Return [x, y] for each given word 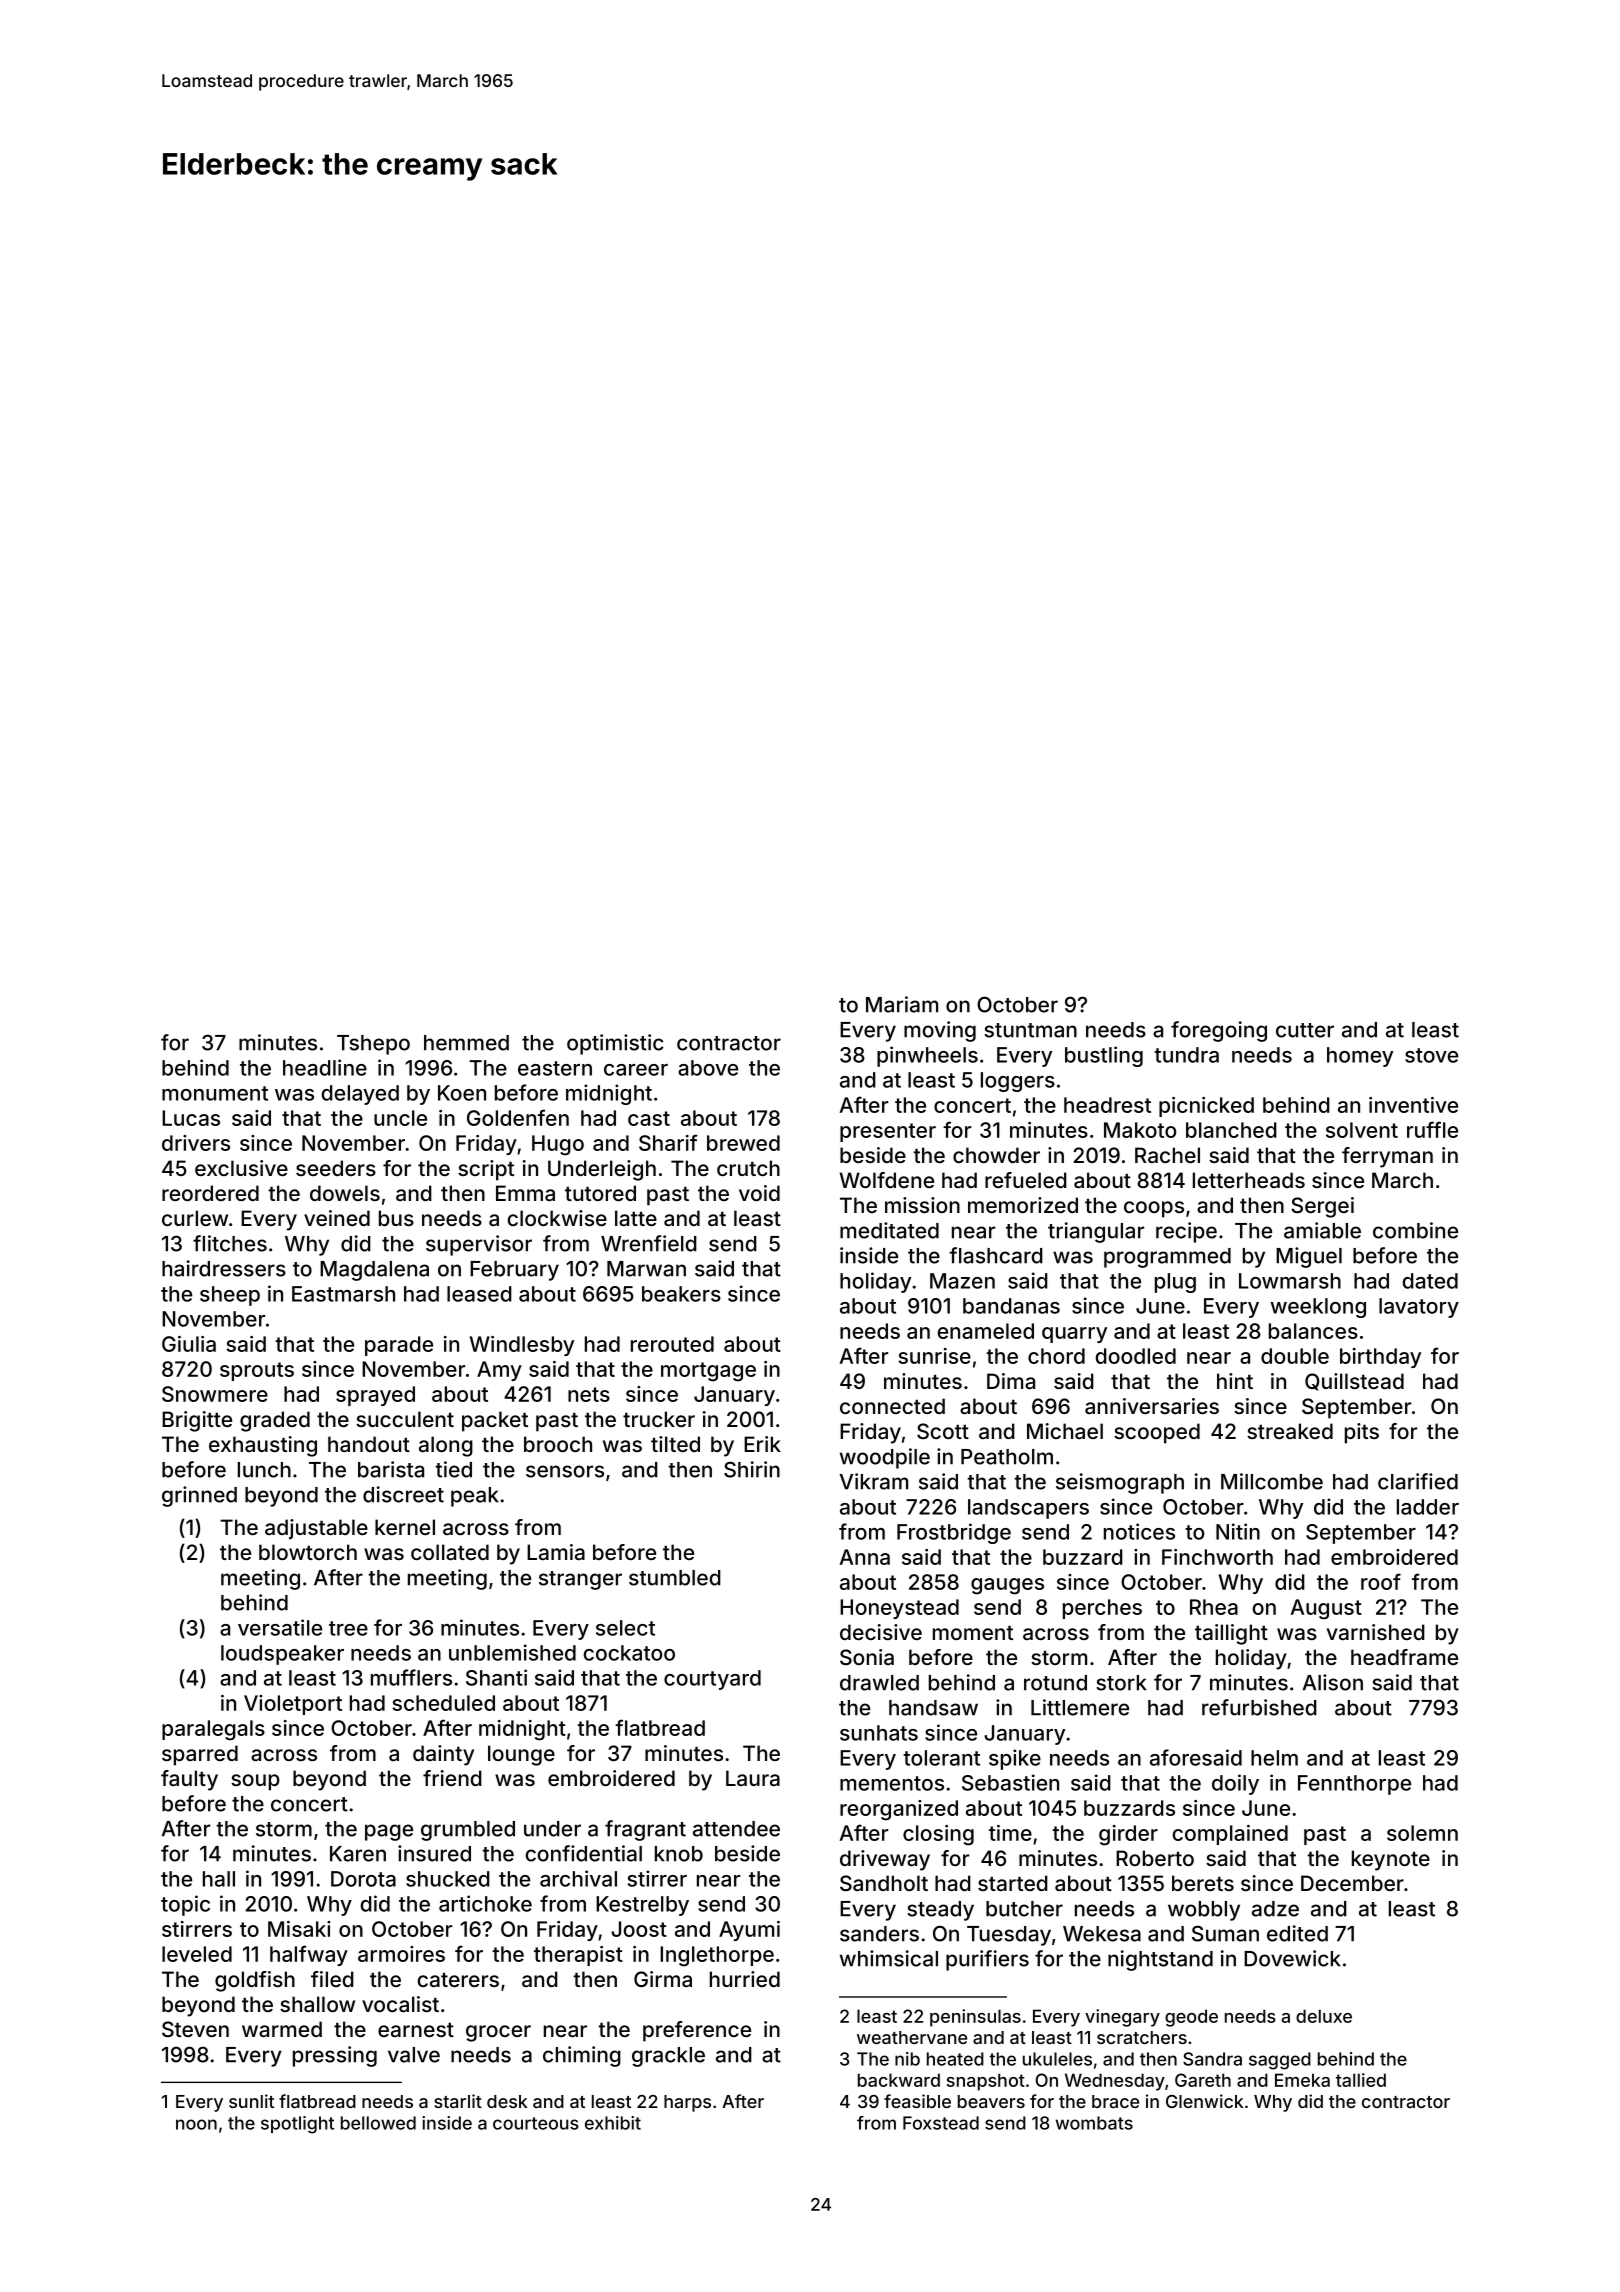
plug [1175, 1283]
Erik [762, 1444]
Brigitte [197, 1421]
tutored [600, 1193]
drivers [196, 1143]
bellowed [378, 2123]
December [1352, 1883]
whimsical [889, 1958]
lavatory [1419, 1308]
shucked [448, 1879]
